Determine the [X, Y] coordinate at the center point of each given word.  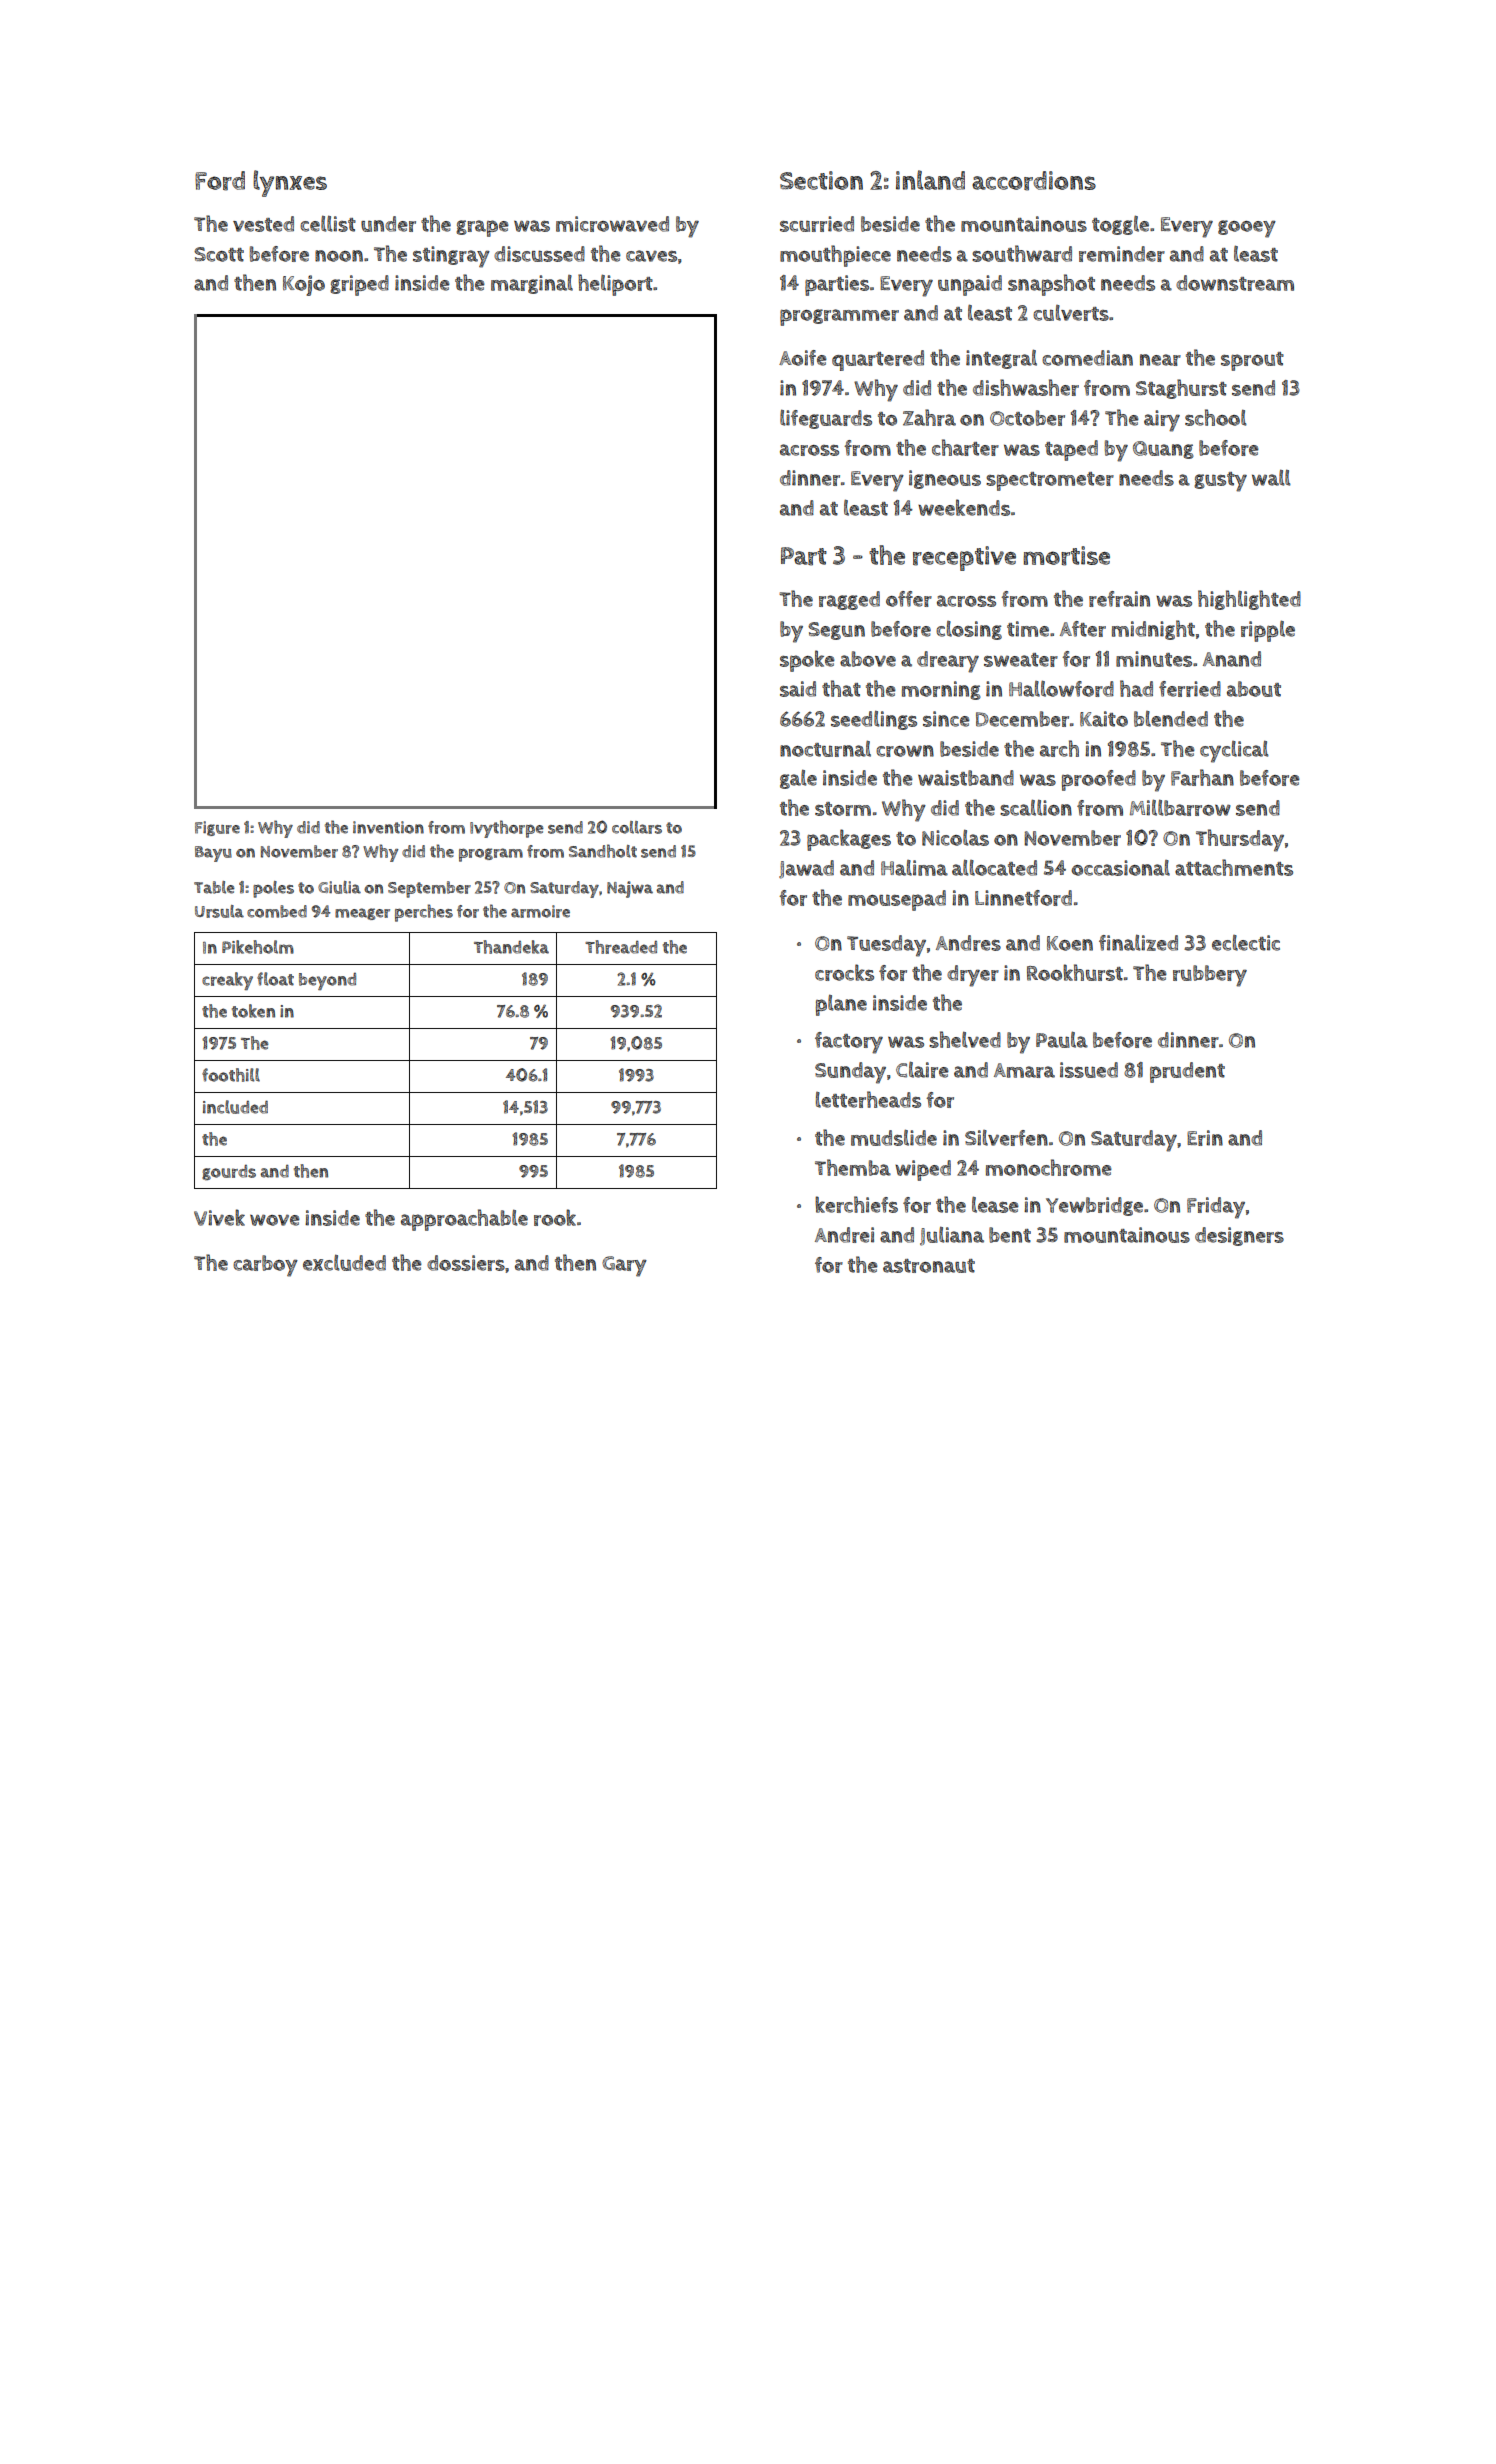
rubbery [1210, 976]
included [235, 1107]
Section [821, 180]
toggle [1120, 225]
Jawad [806, 869]
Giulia [339, 887]
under [388, 224]
